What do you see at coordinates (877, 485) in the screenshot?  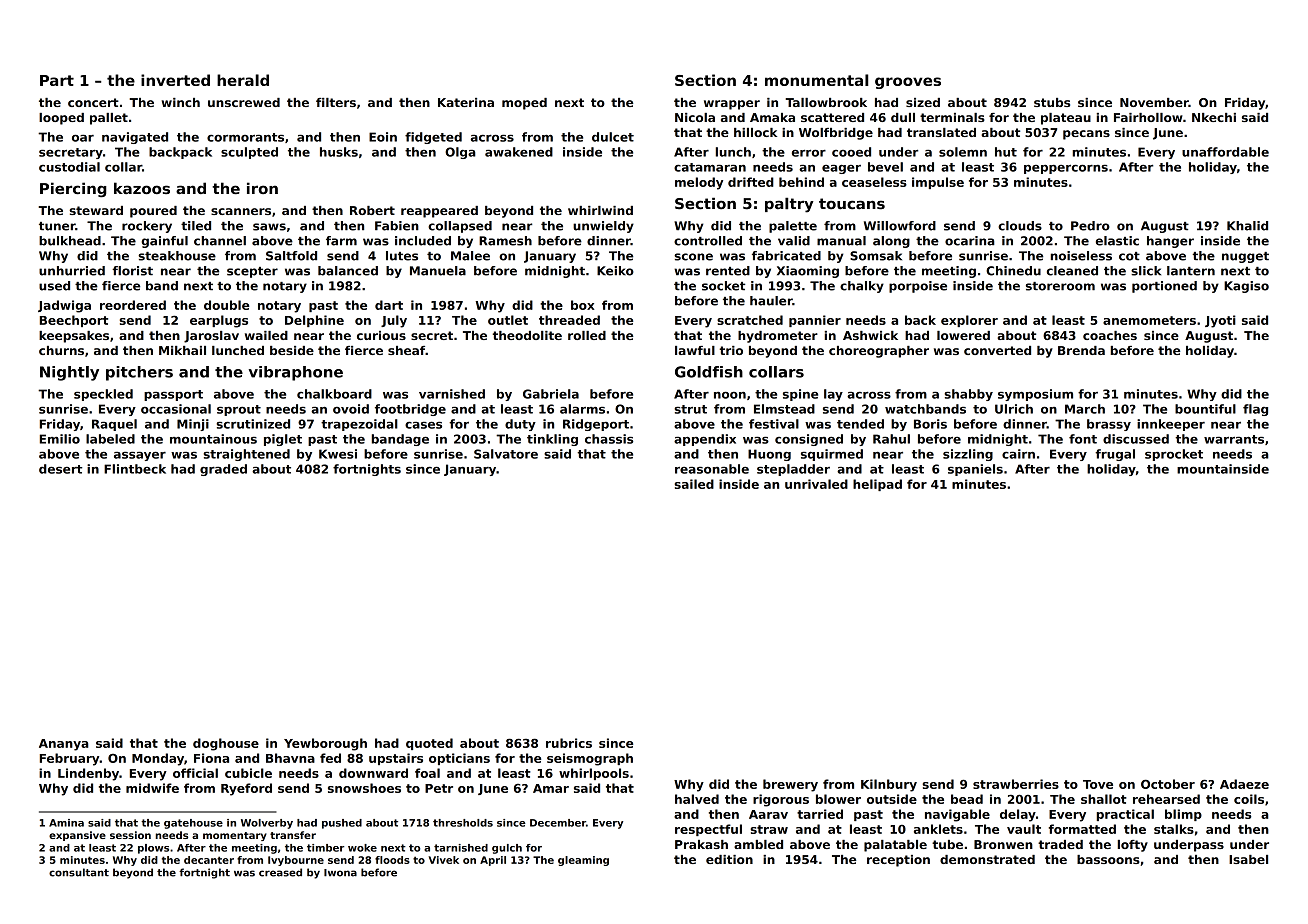 I see `helipad` at bounding box center [877, 485].
